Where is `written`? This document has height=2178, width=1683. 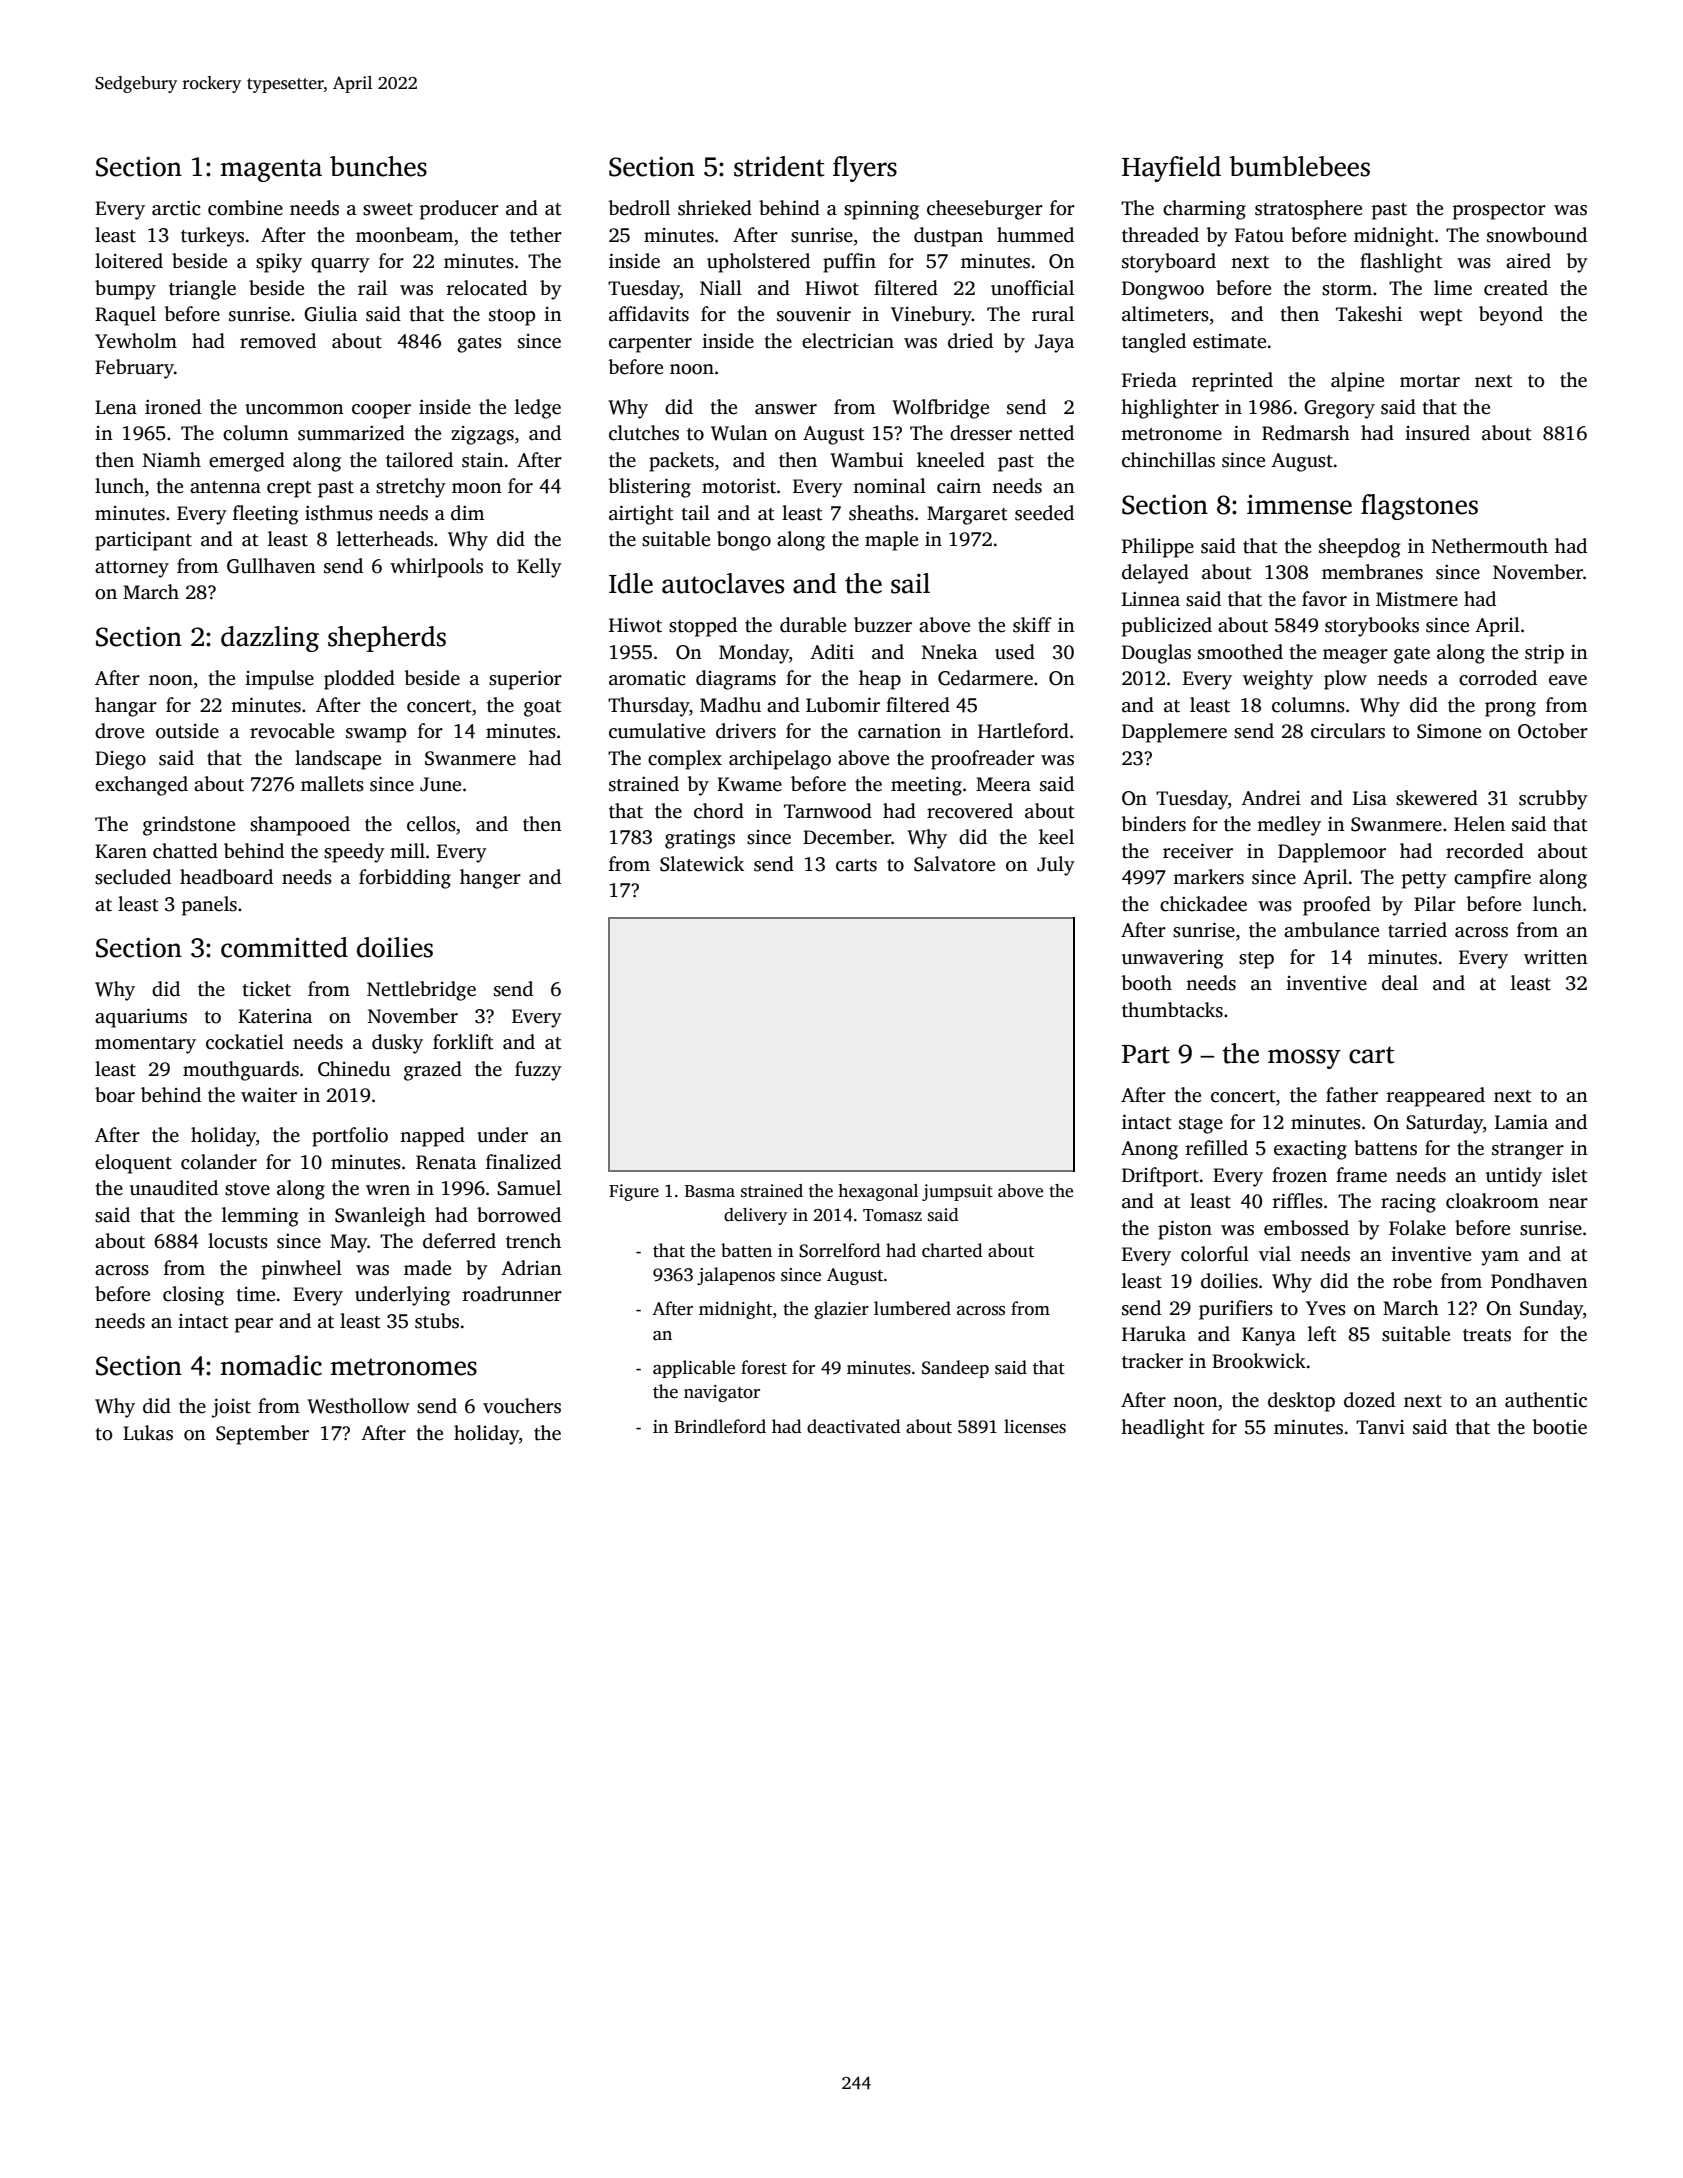 written is located at coordinates (1556, 957).
